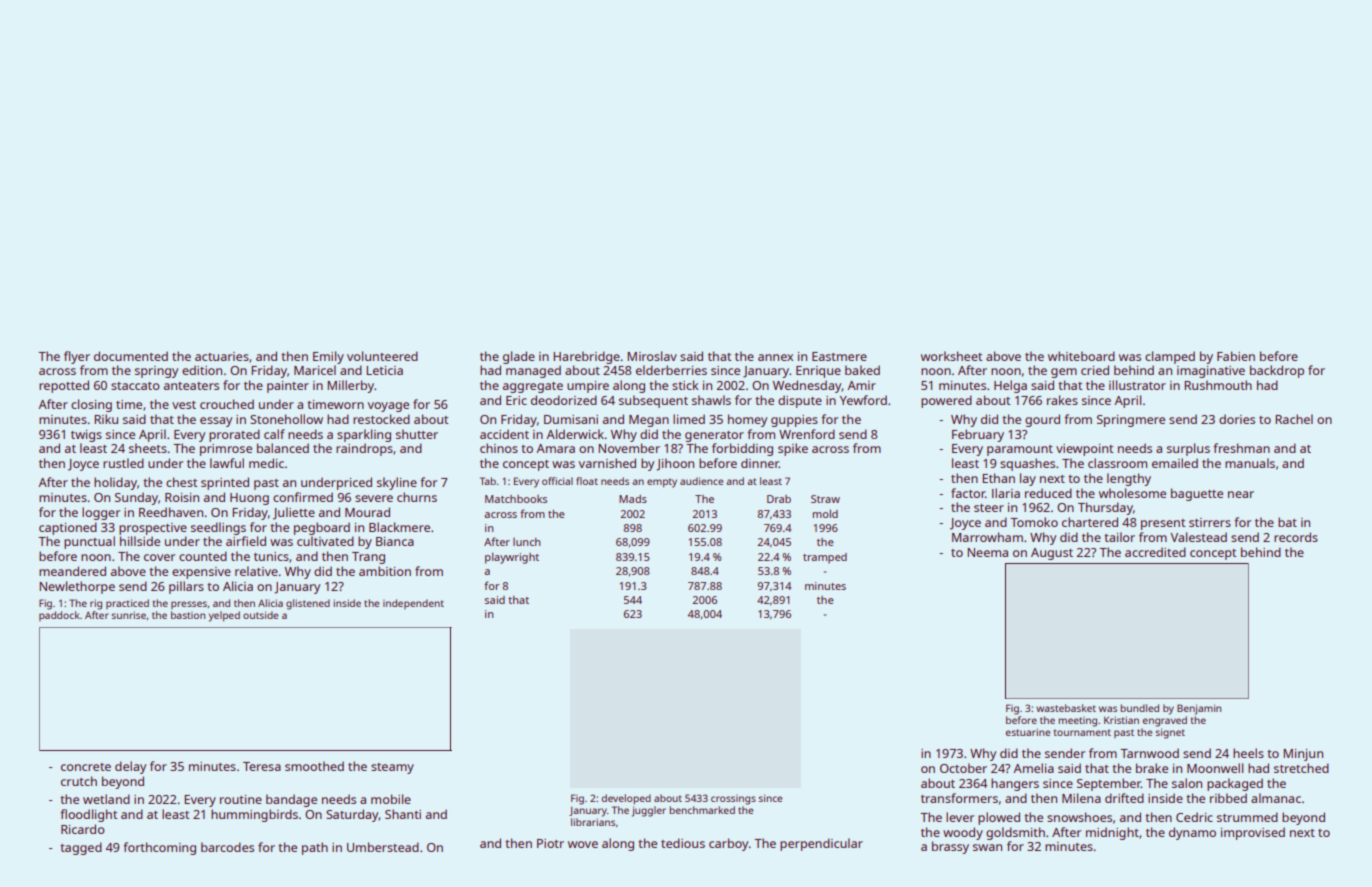  Describe the element at coordinates (519, 357) in the screenshot. I see `glade` at that location.
